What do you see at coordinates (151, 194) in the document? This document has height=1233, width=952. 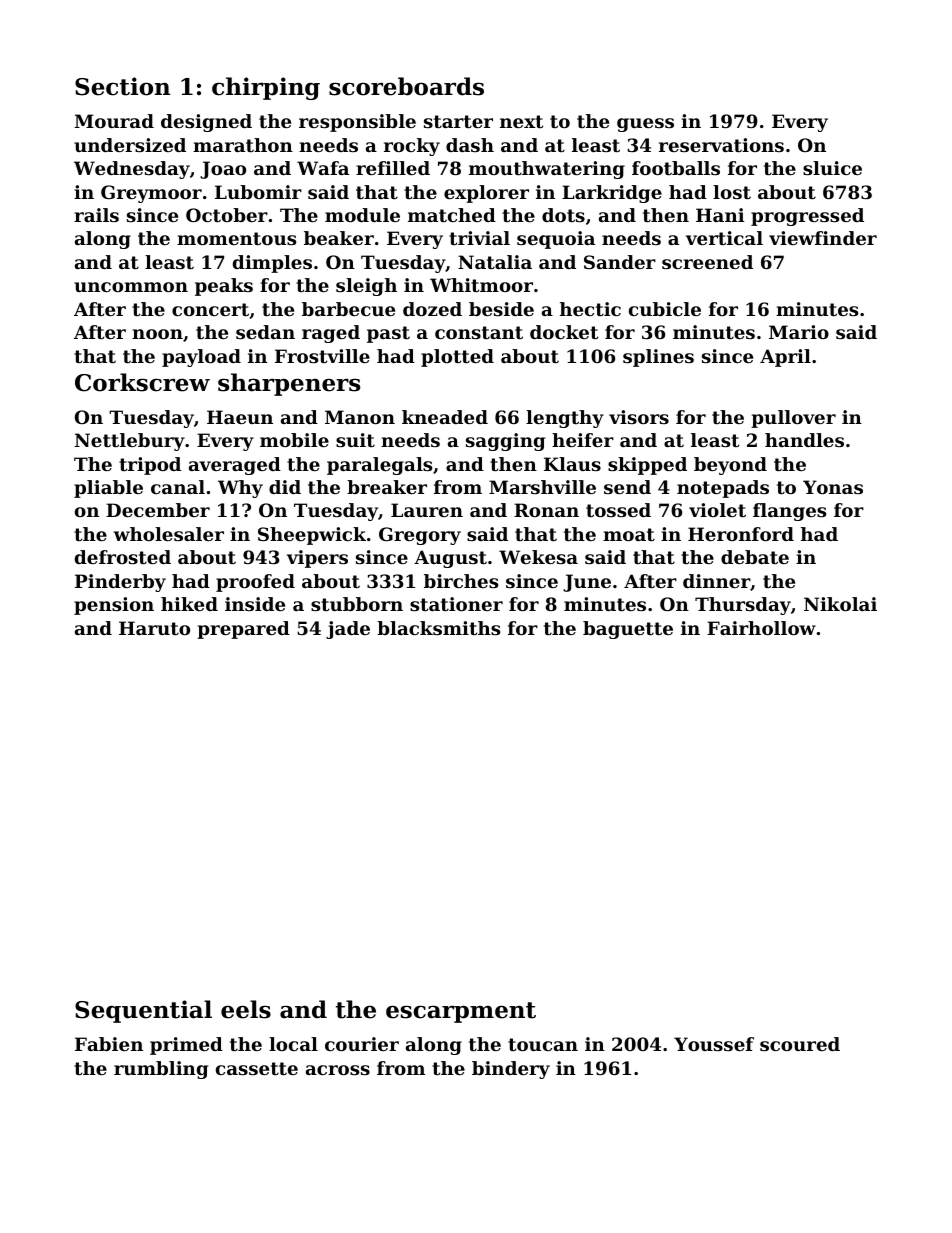 I see `Greymoor` at bounding box center [151, 194].
